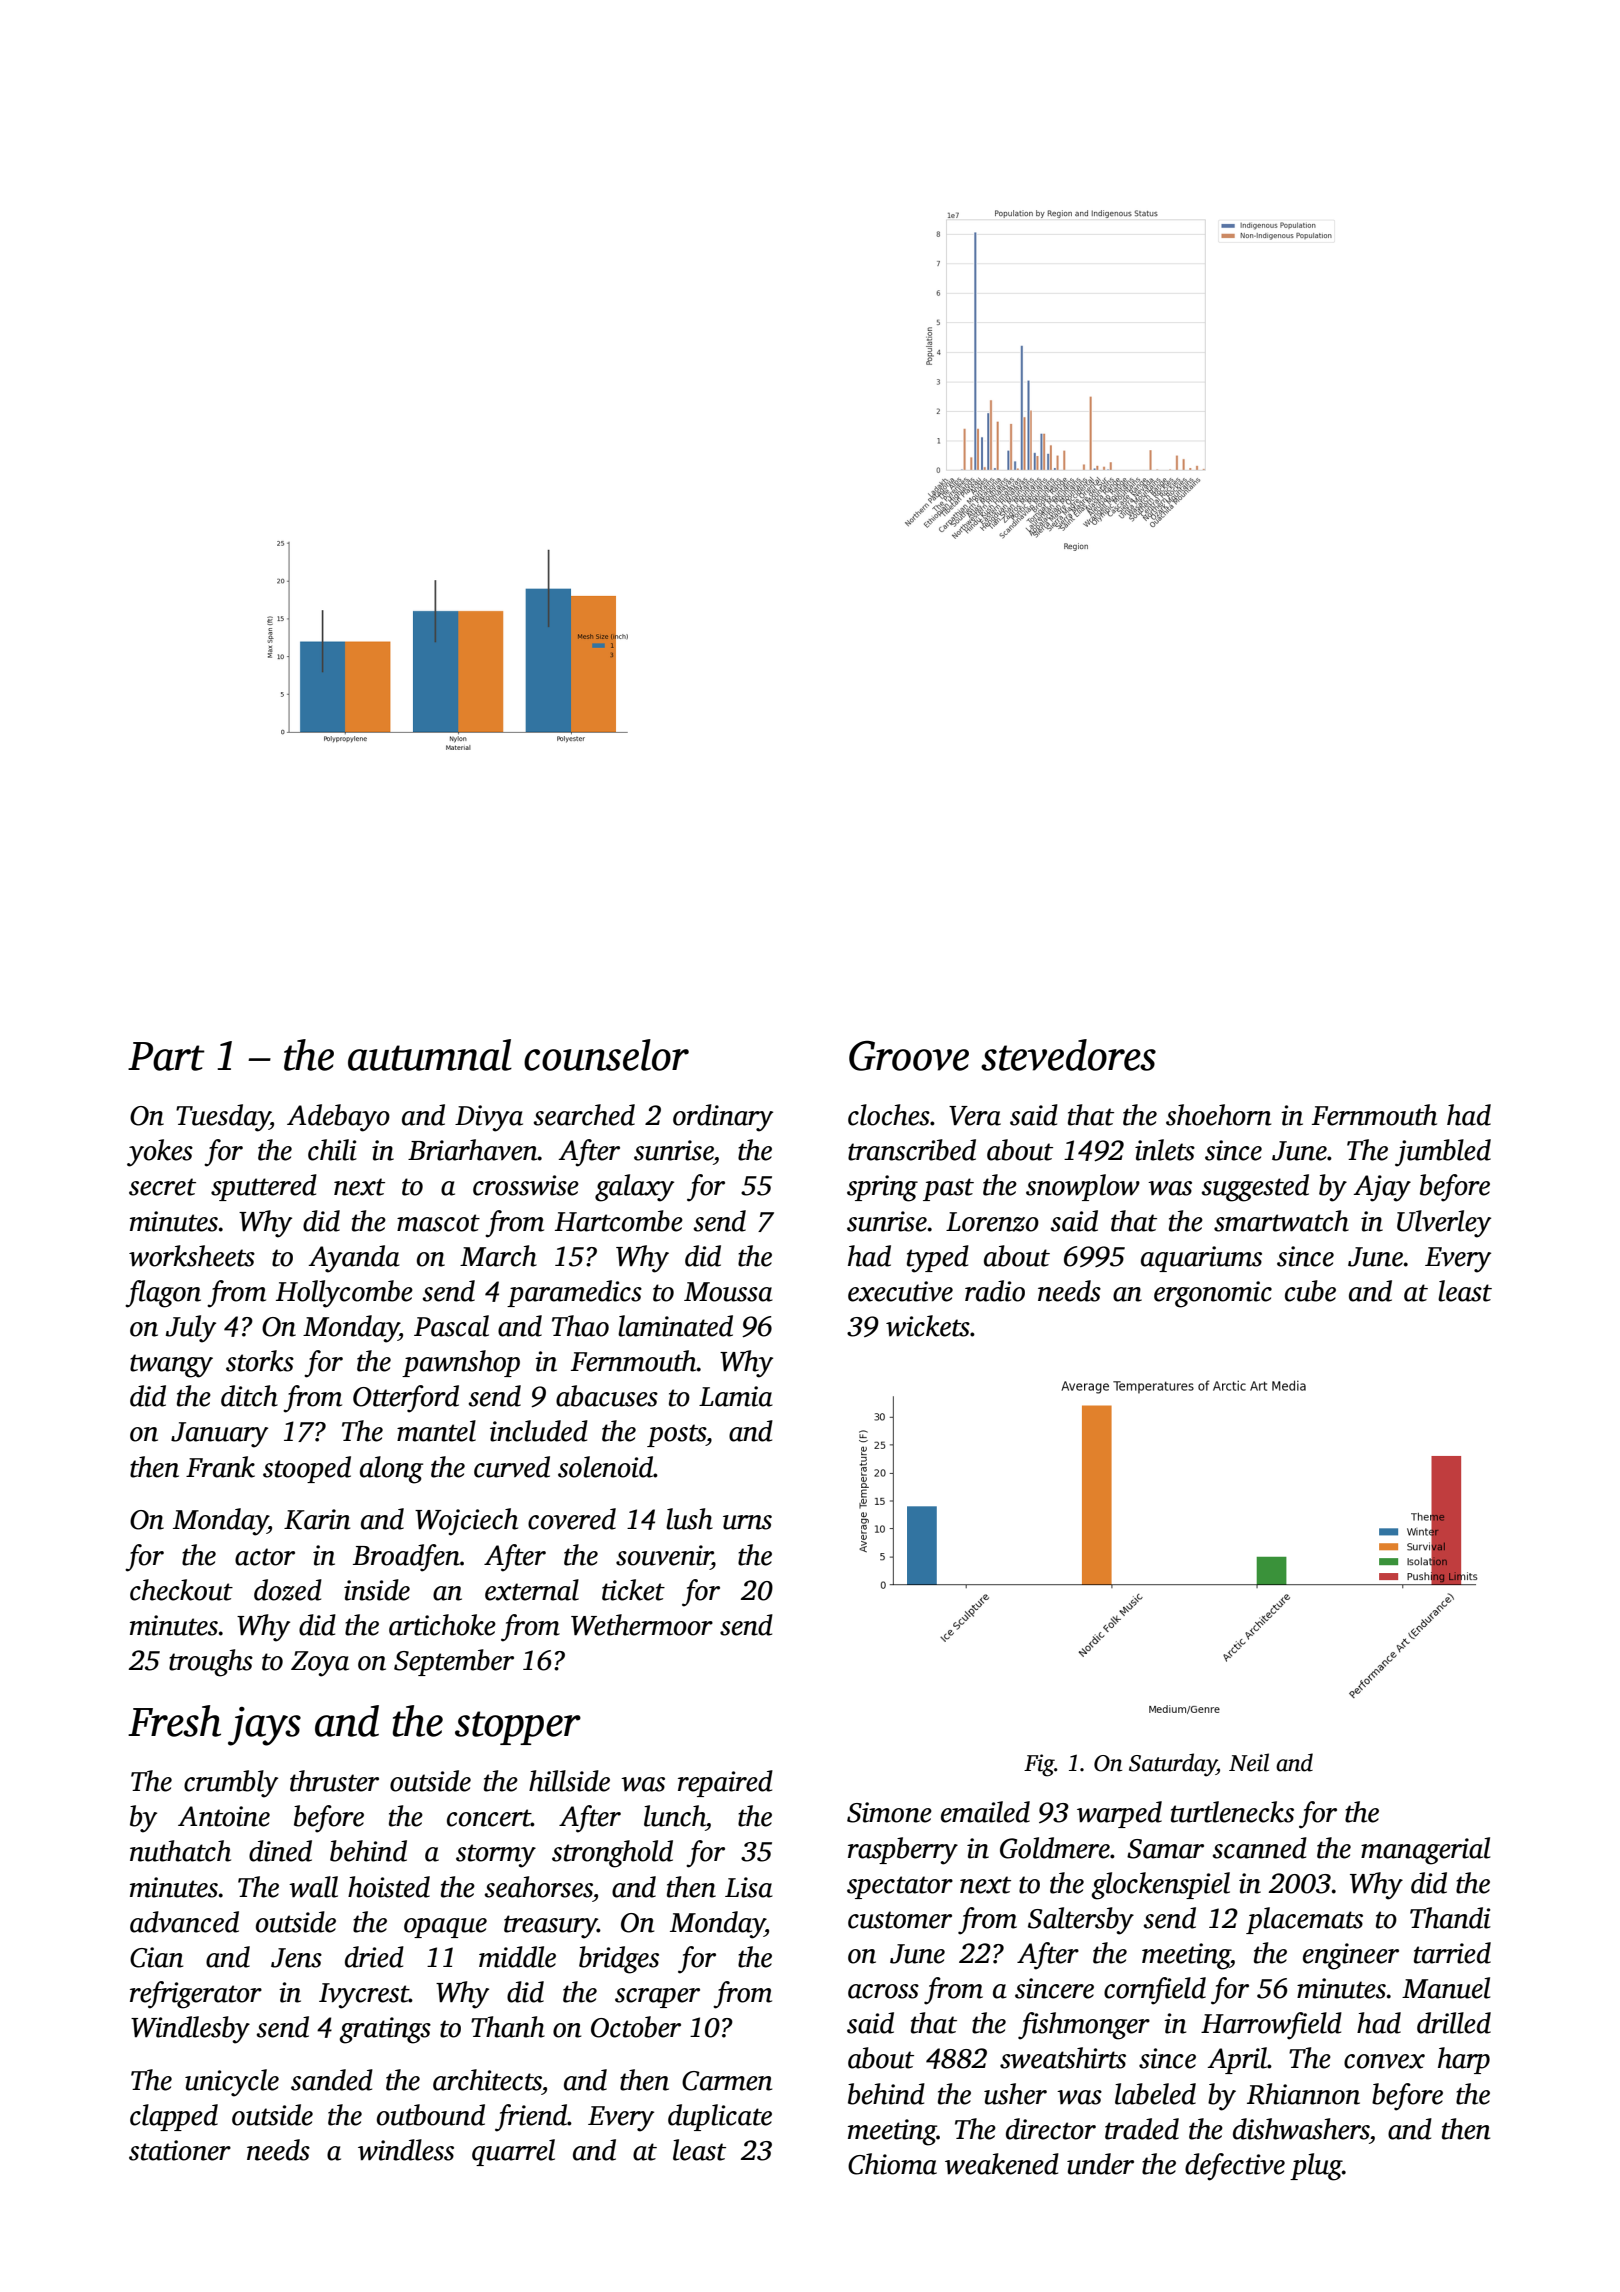  What do you see at coordinates (1218, 1115) in the screenshot?
I see `shoehorn` at bounding box center [1218, 1115].
